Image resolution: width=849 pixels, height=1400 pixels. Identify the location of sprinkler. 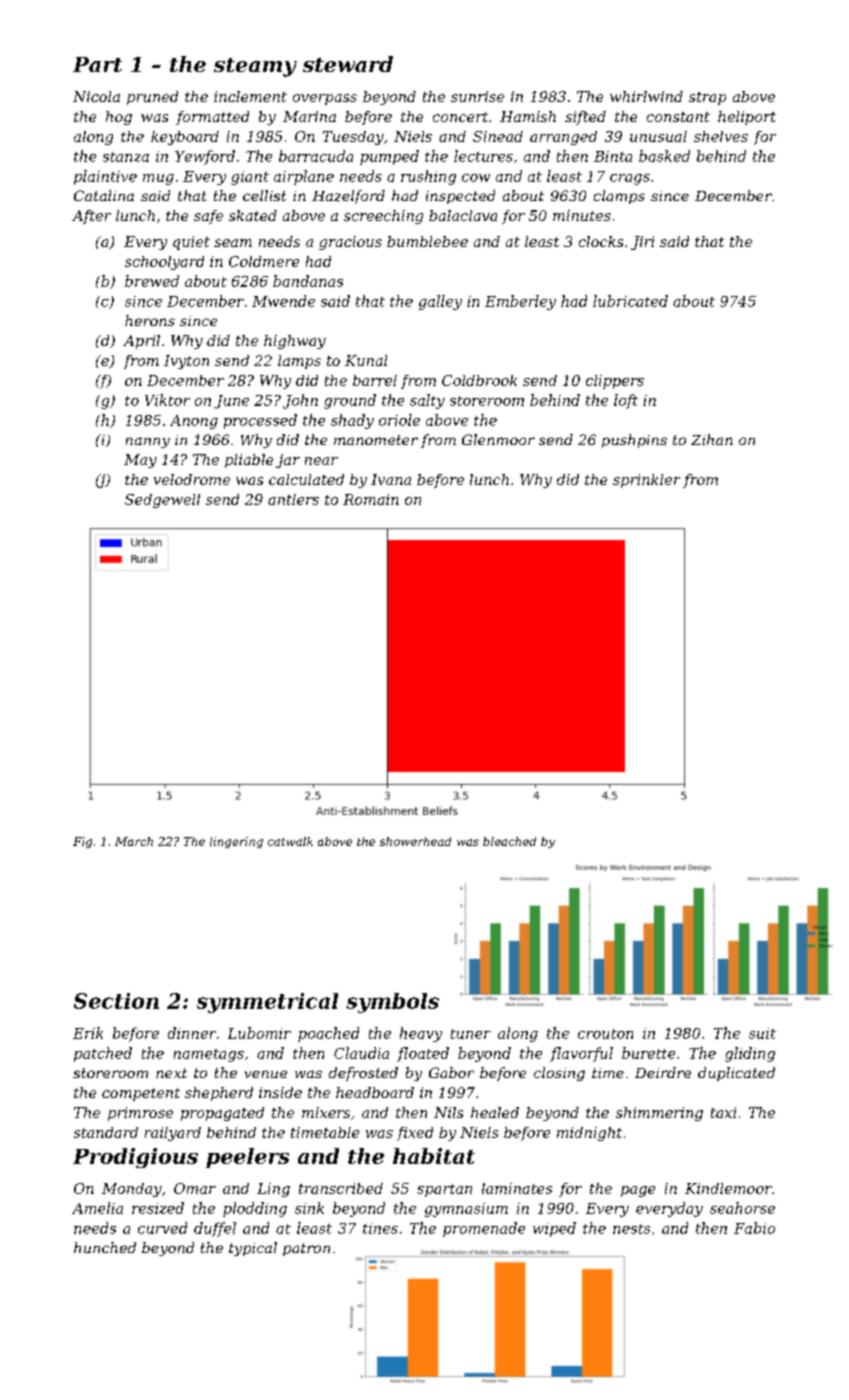
(646, 481).
